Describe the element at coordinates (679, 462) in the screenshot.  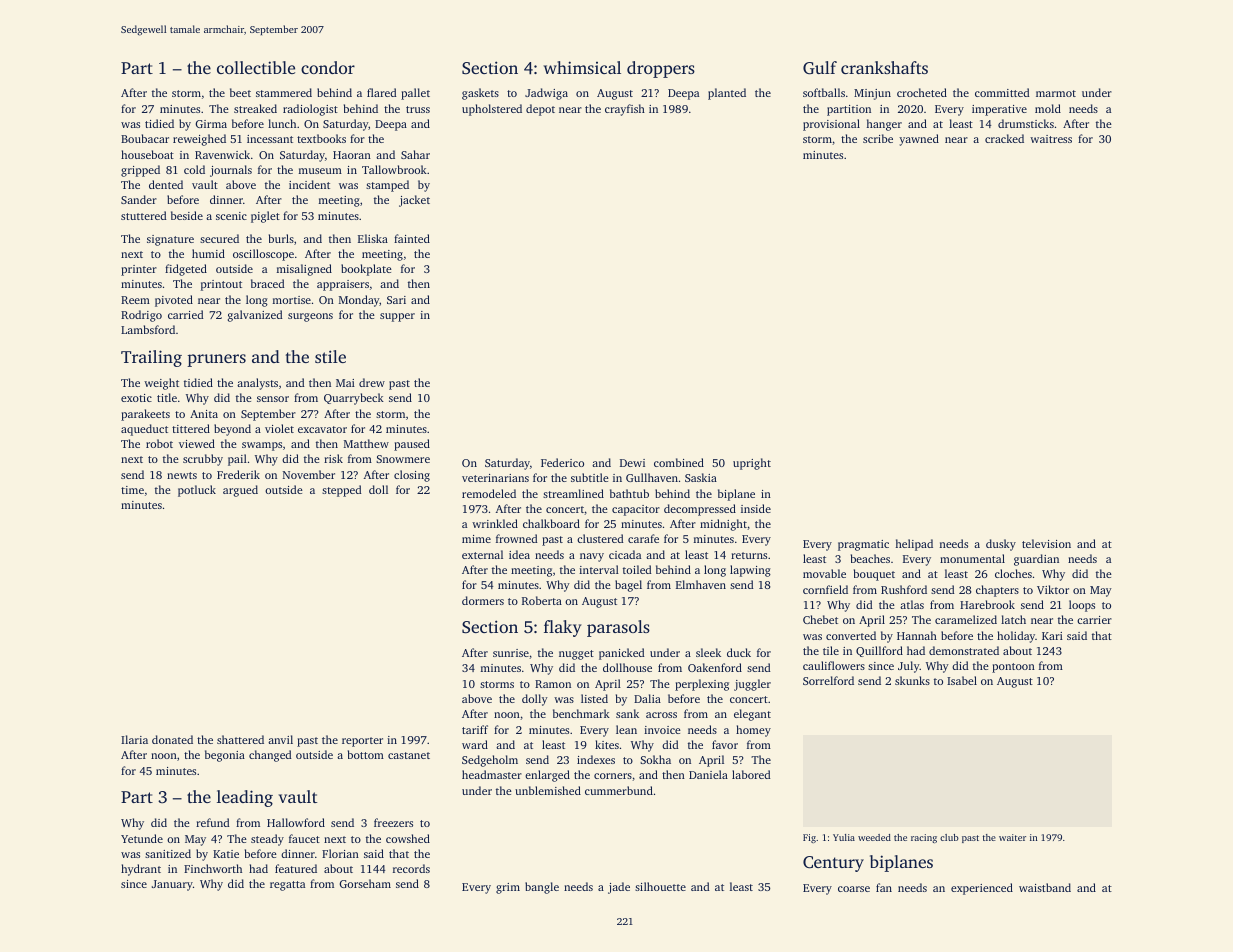
I see `combined` at that location.
